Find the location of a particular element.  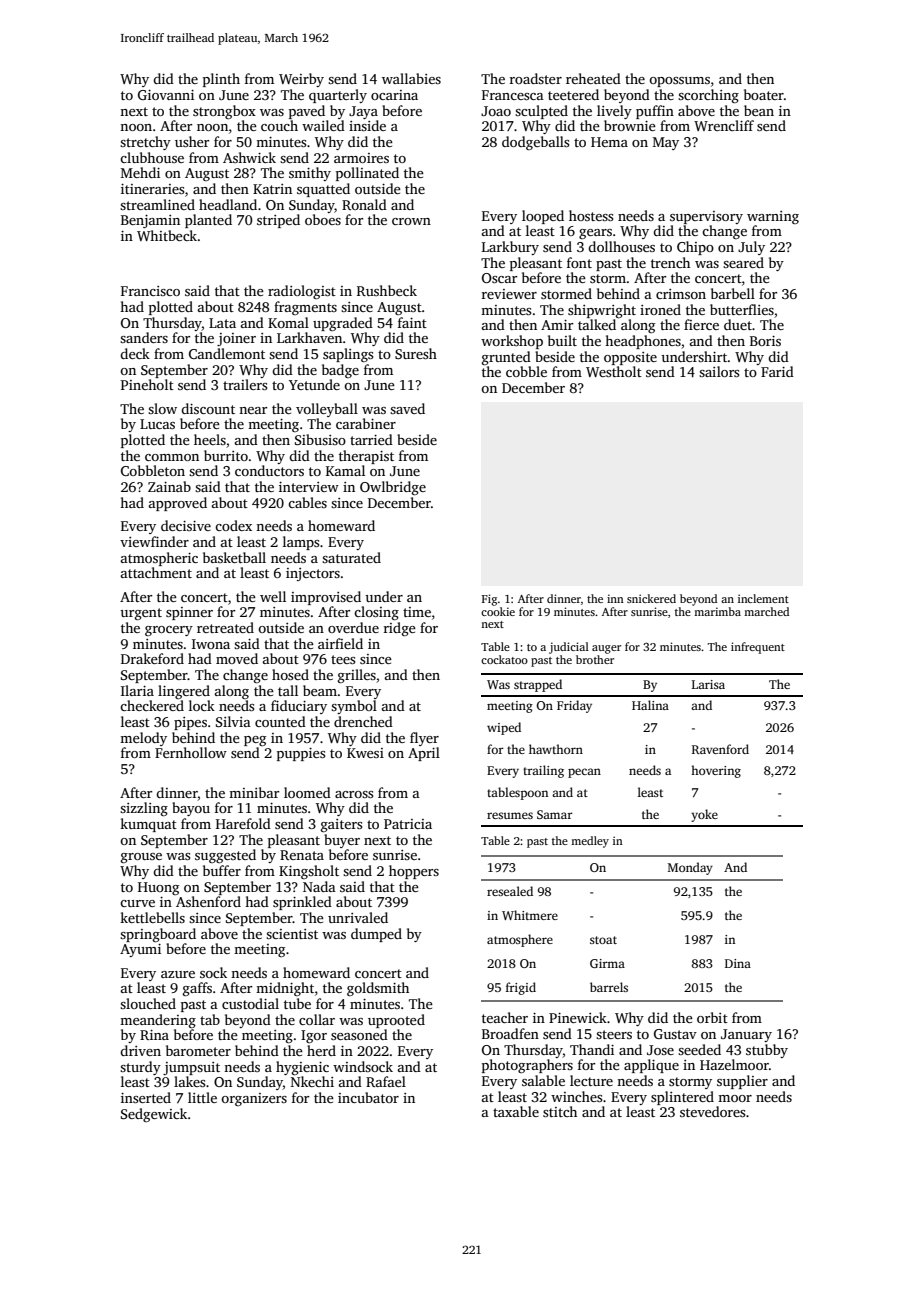

bean is located at coordinates (759, 110).
